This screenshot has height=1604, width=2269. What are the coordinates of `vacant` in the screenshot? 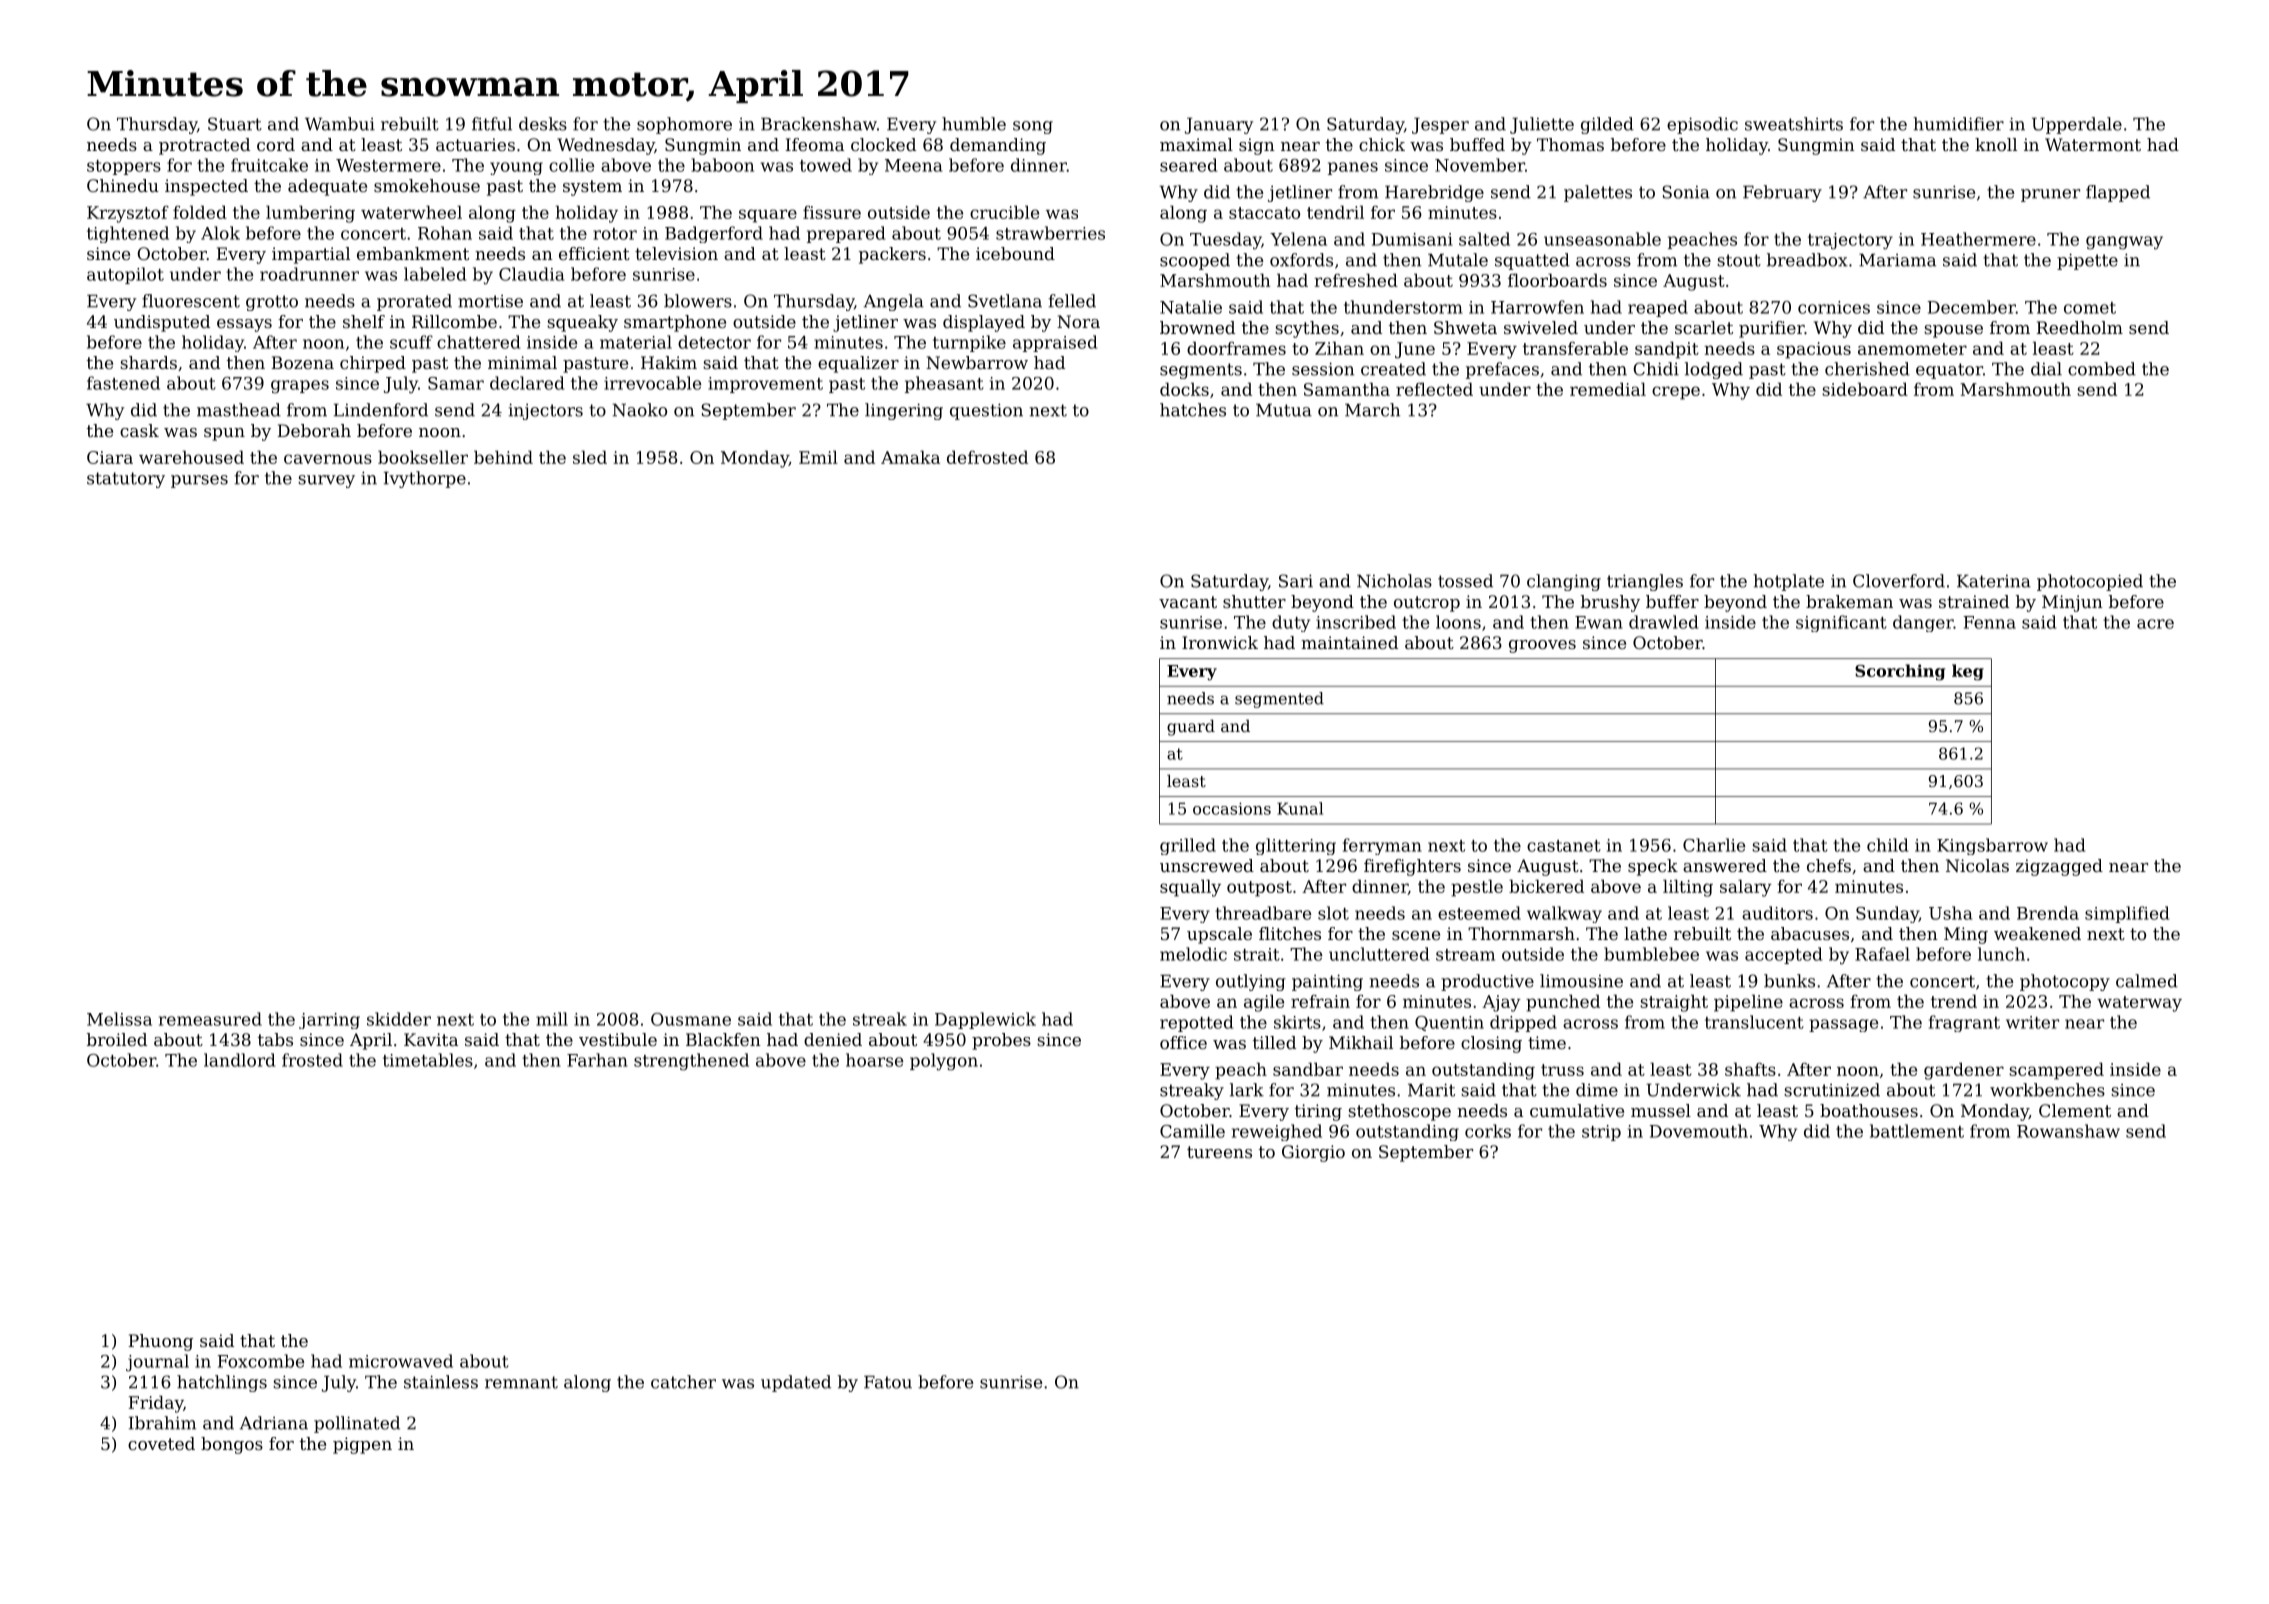 It's located at (1188, 602).
